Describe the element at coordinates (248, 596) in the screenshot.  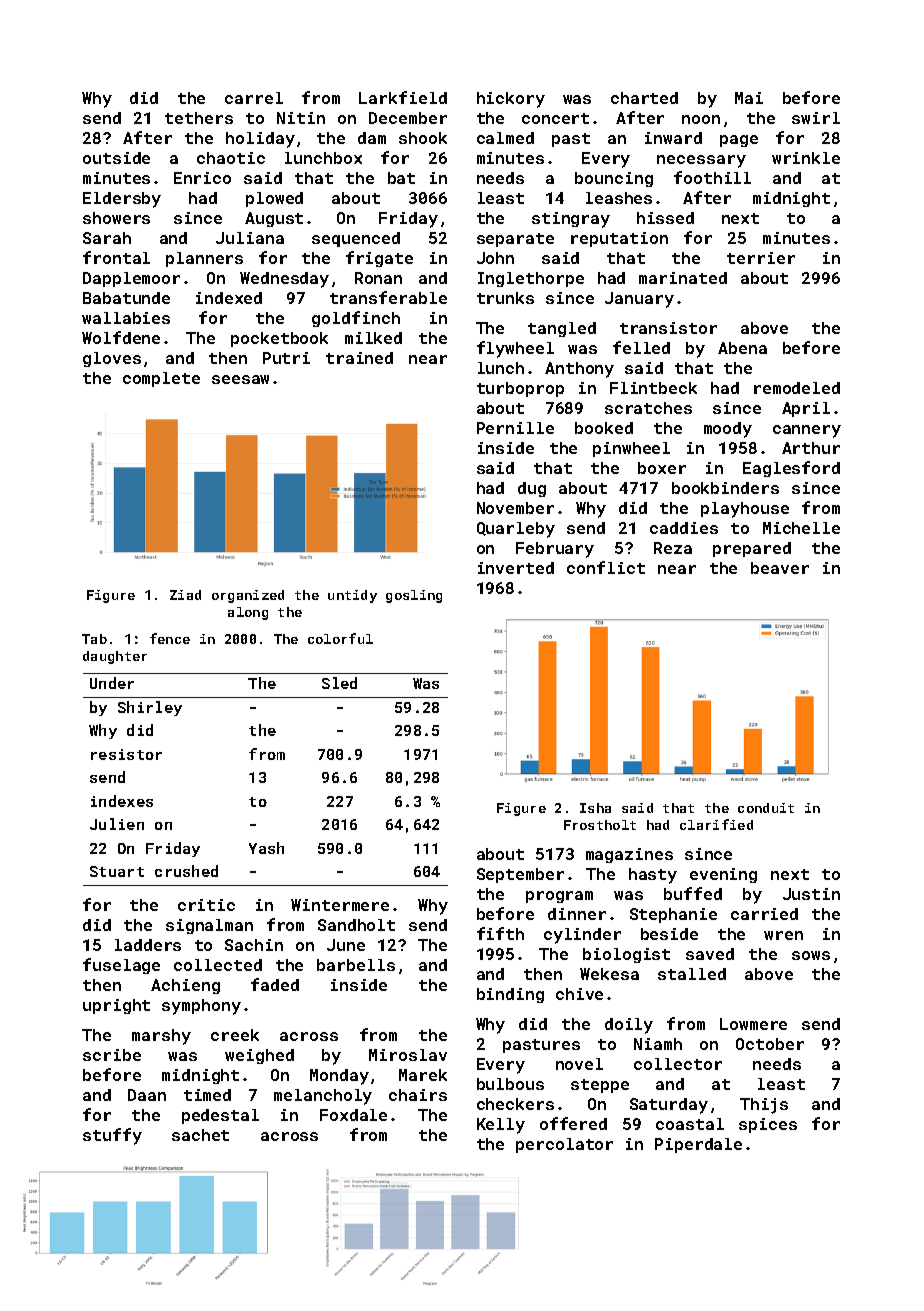
I see `organized` at that location.
